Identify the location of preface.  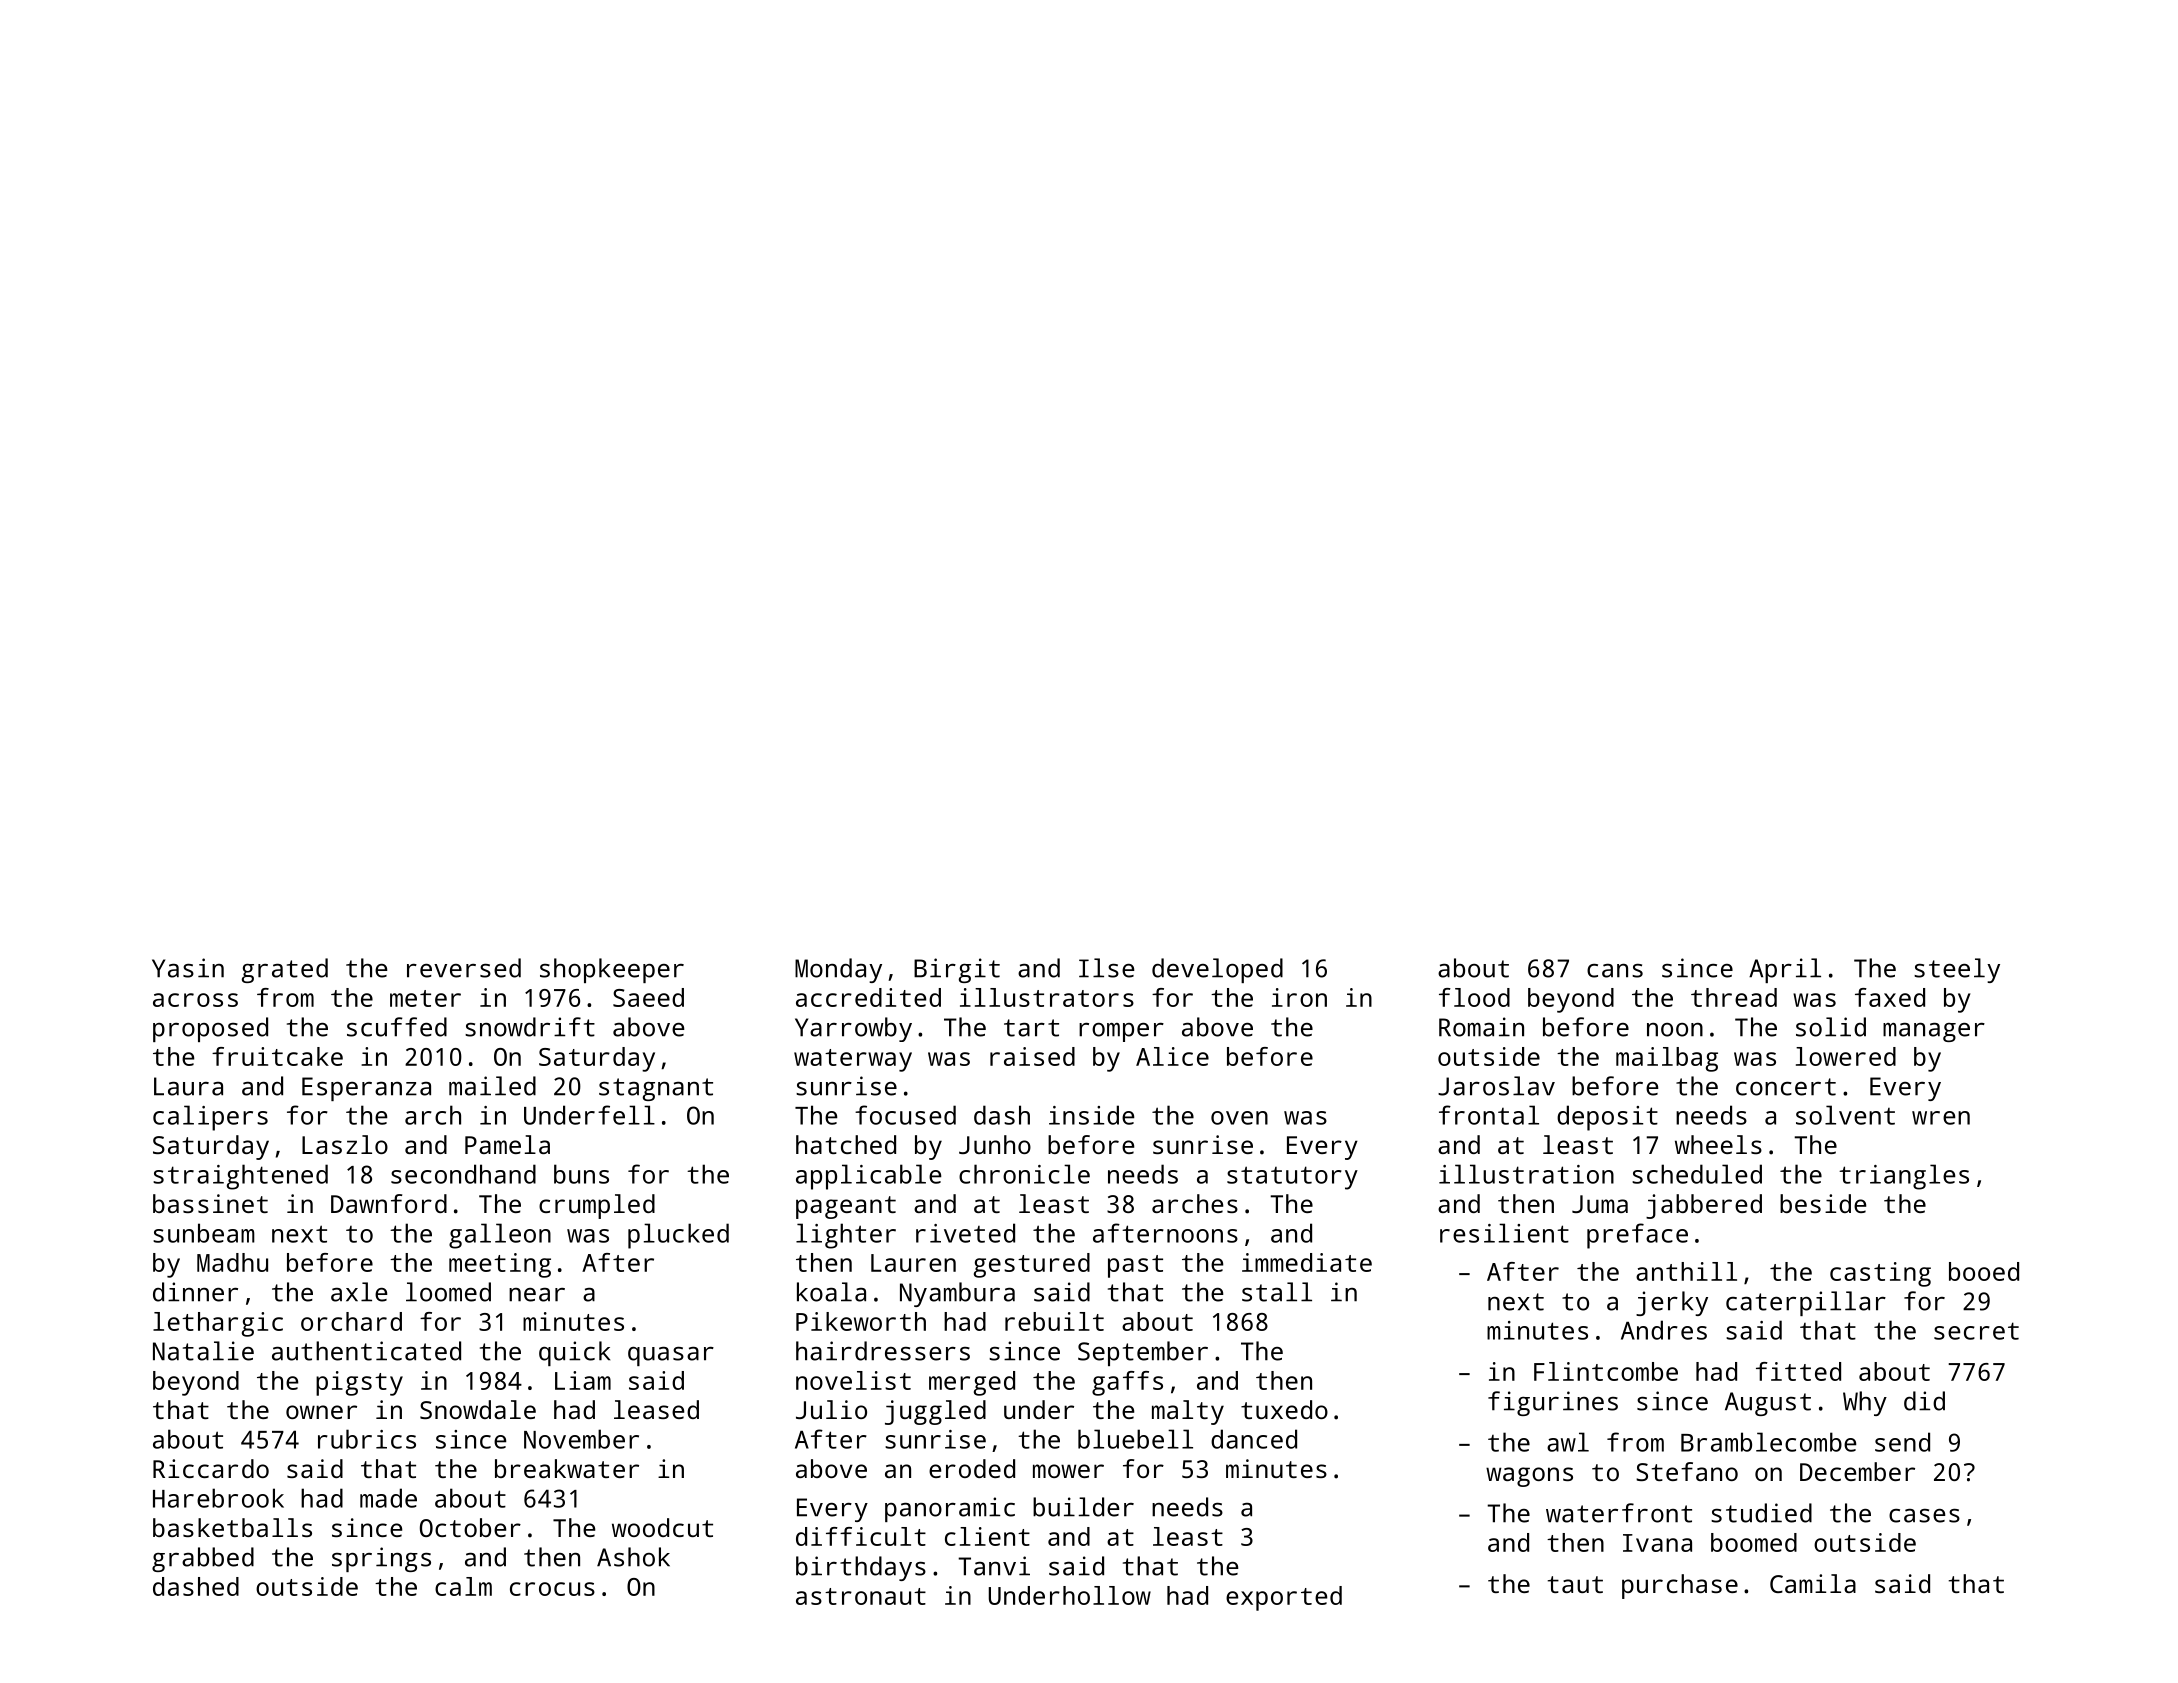
(1637, 1236).
